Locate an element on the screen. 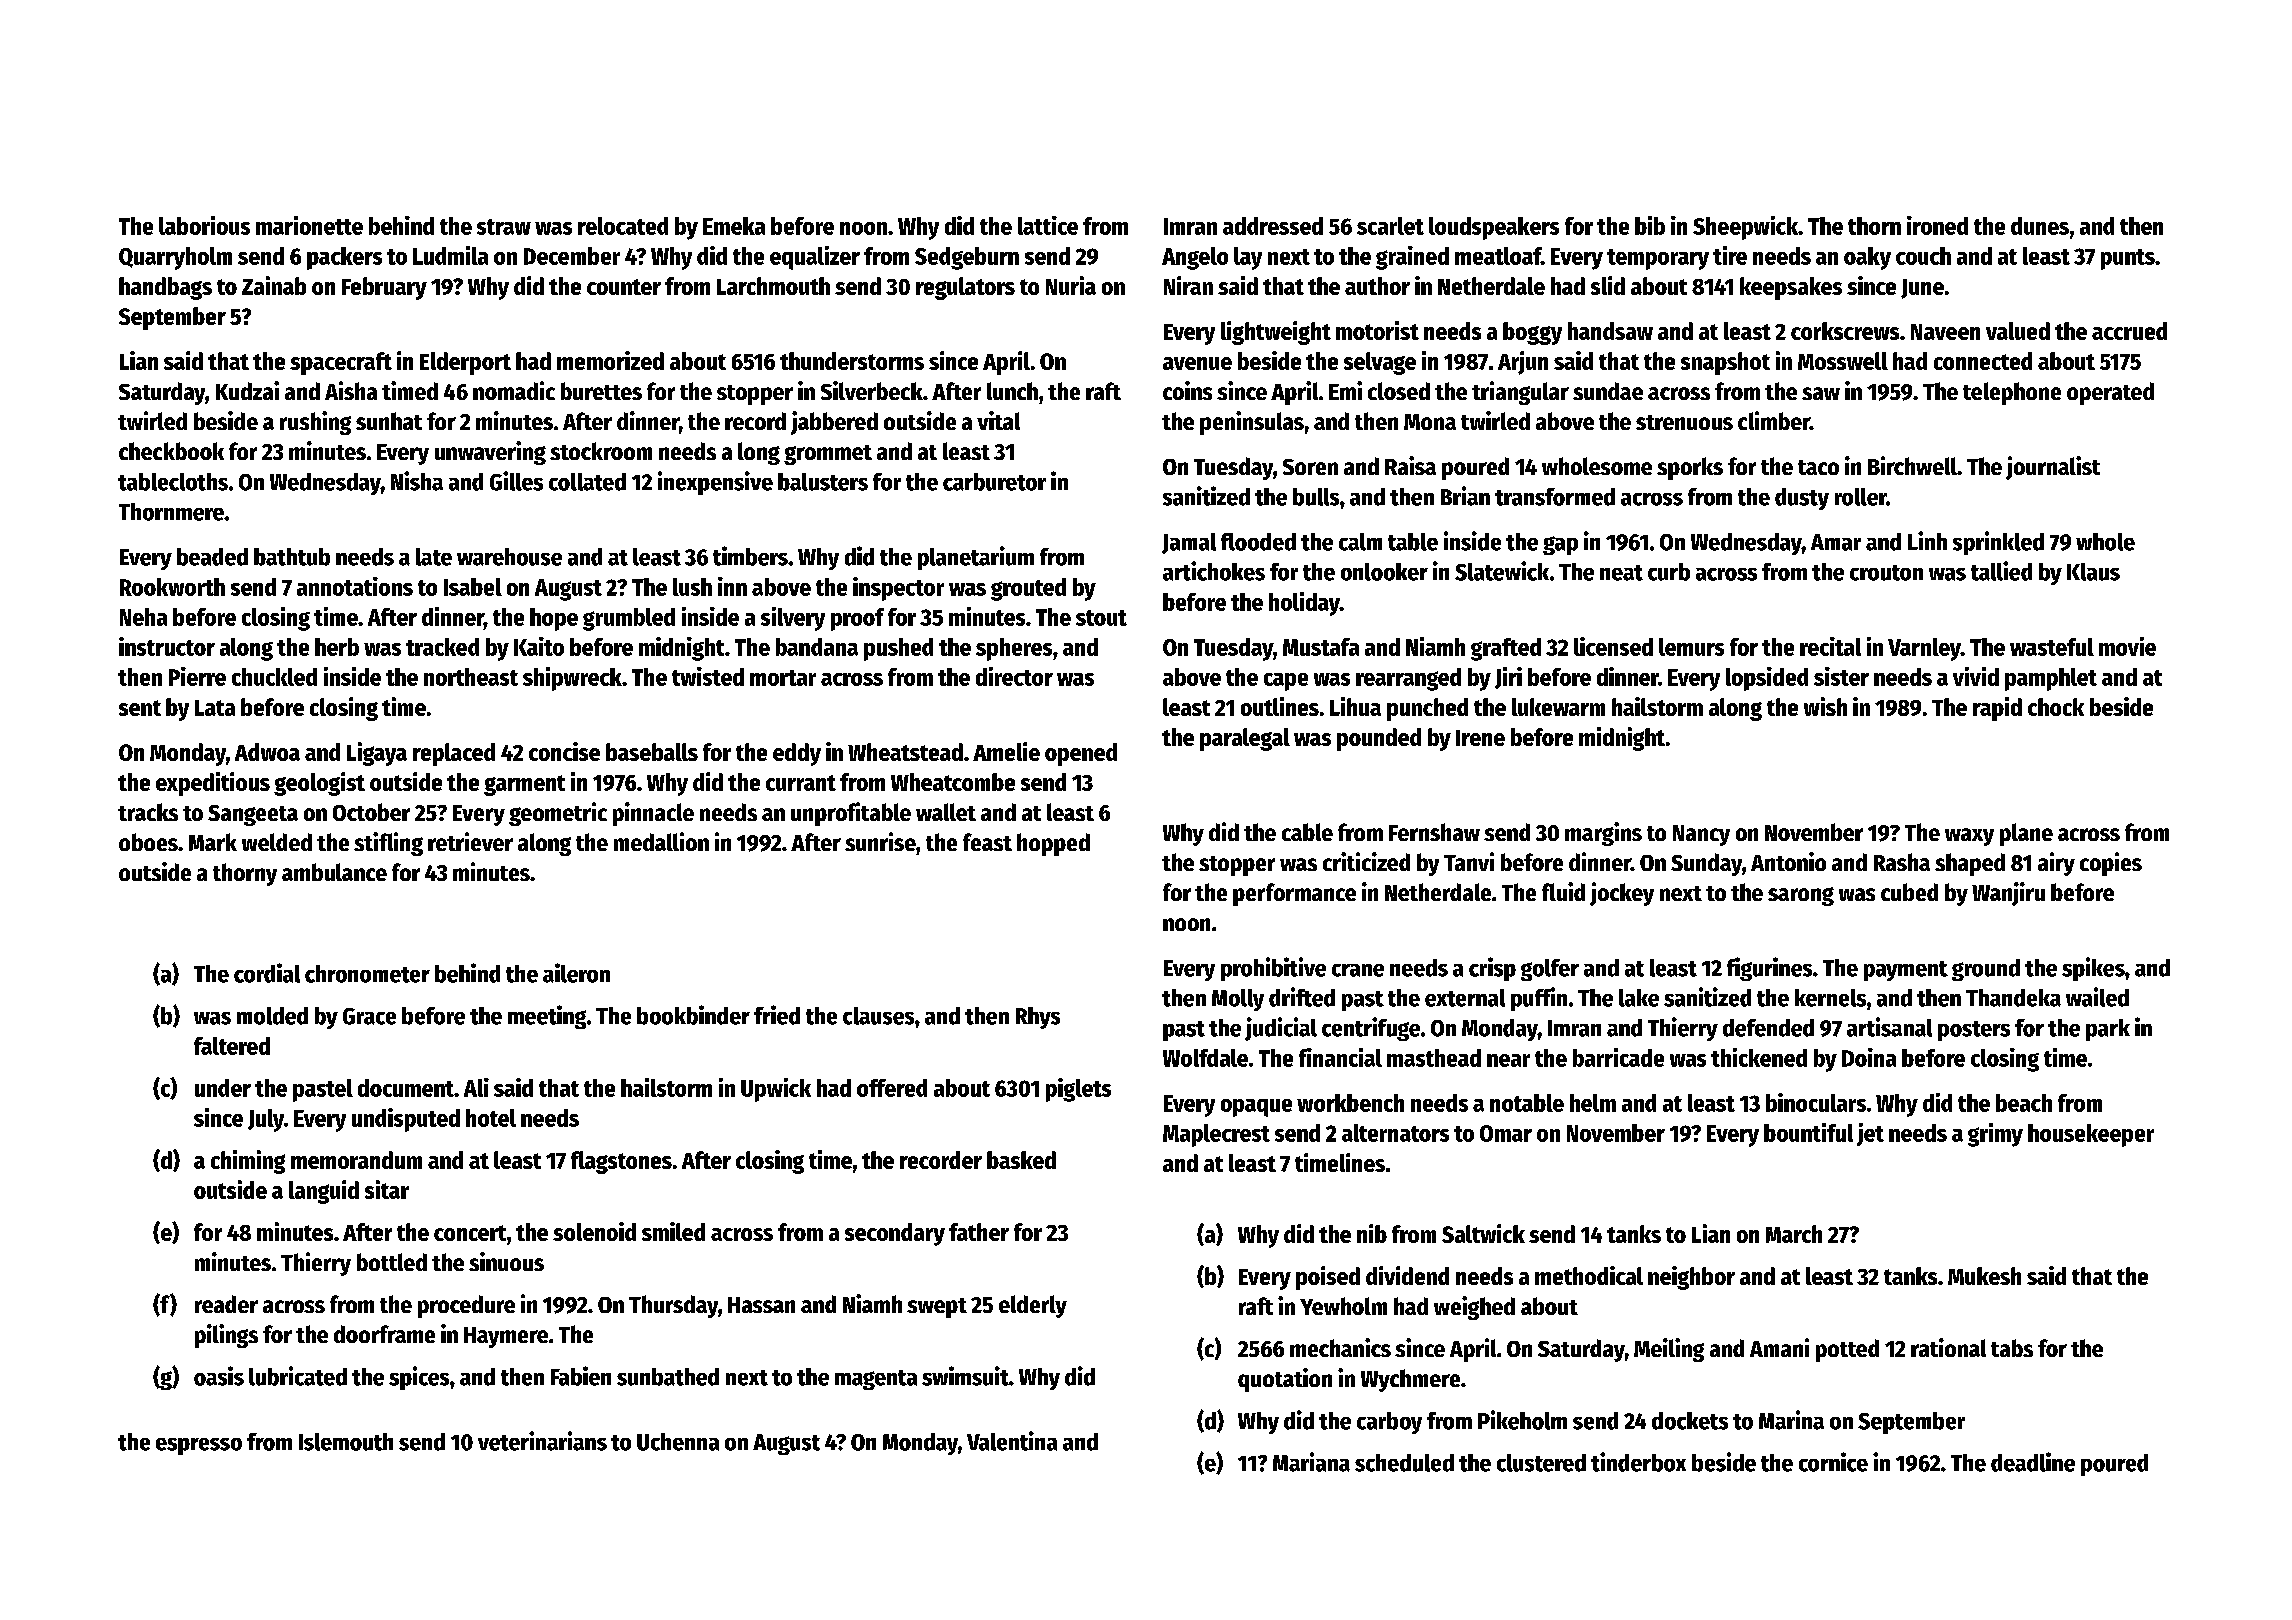 This screenshot has width=2292, height=1620. crane is located at coordinates (1358, 970).
